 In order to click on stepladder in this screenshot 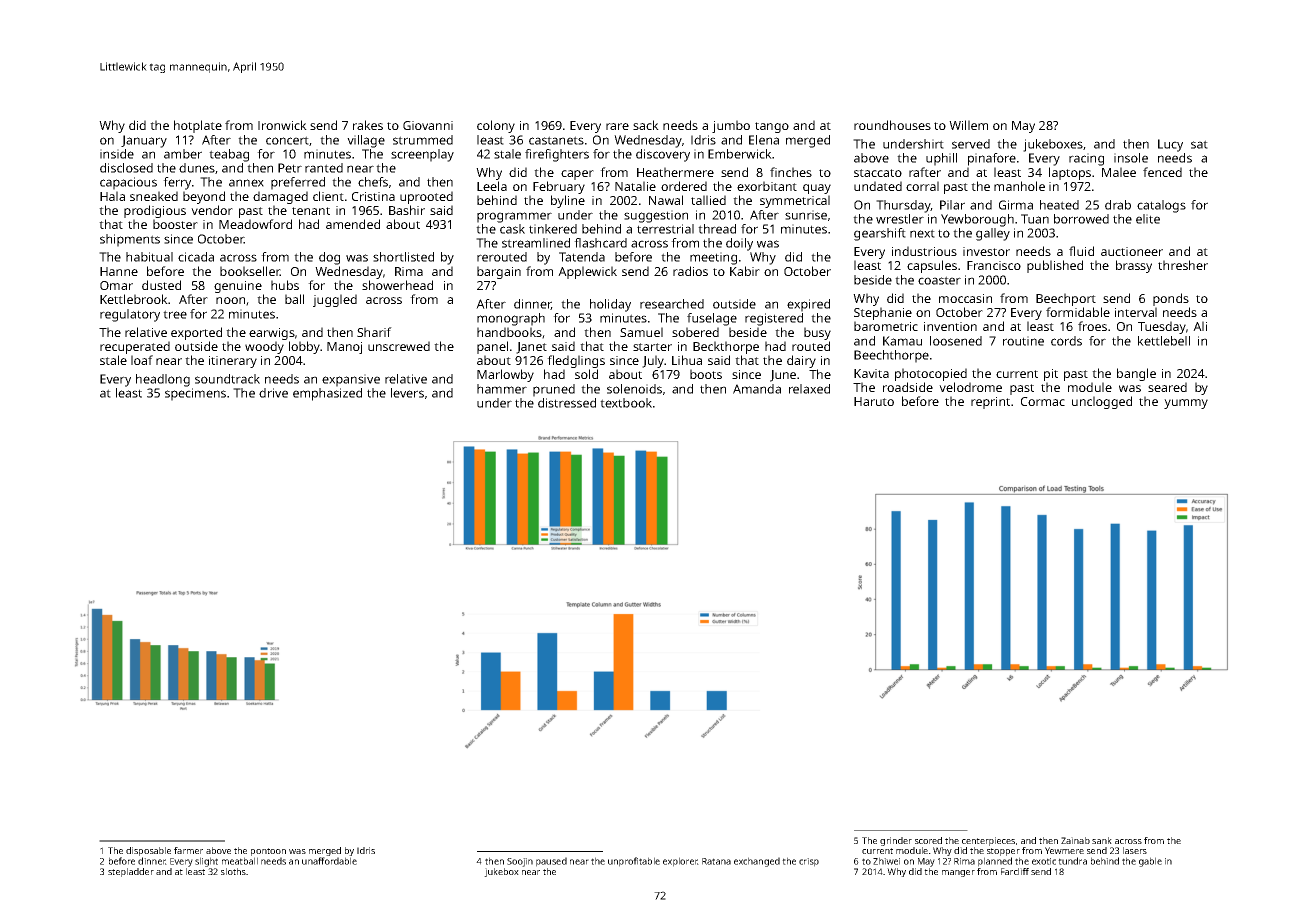, I will do `click(131, 872)`.
